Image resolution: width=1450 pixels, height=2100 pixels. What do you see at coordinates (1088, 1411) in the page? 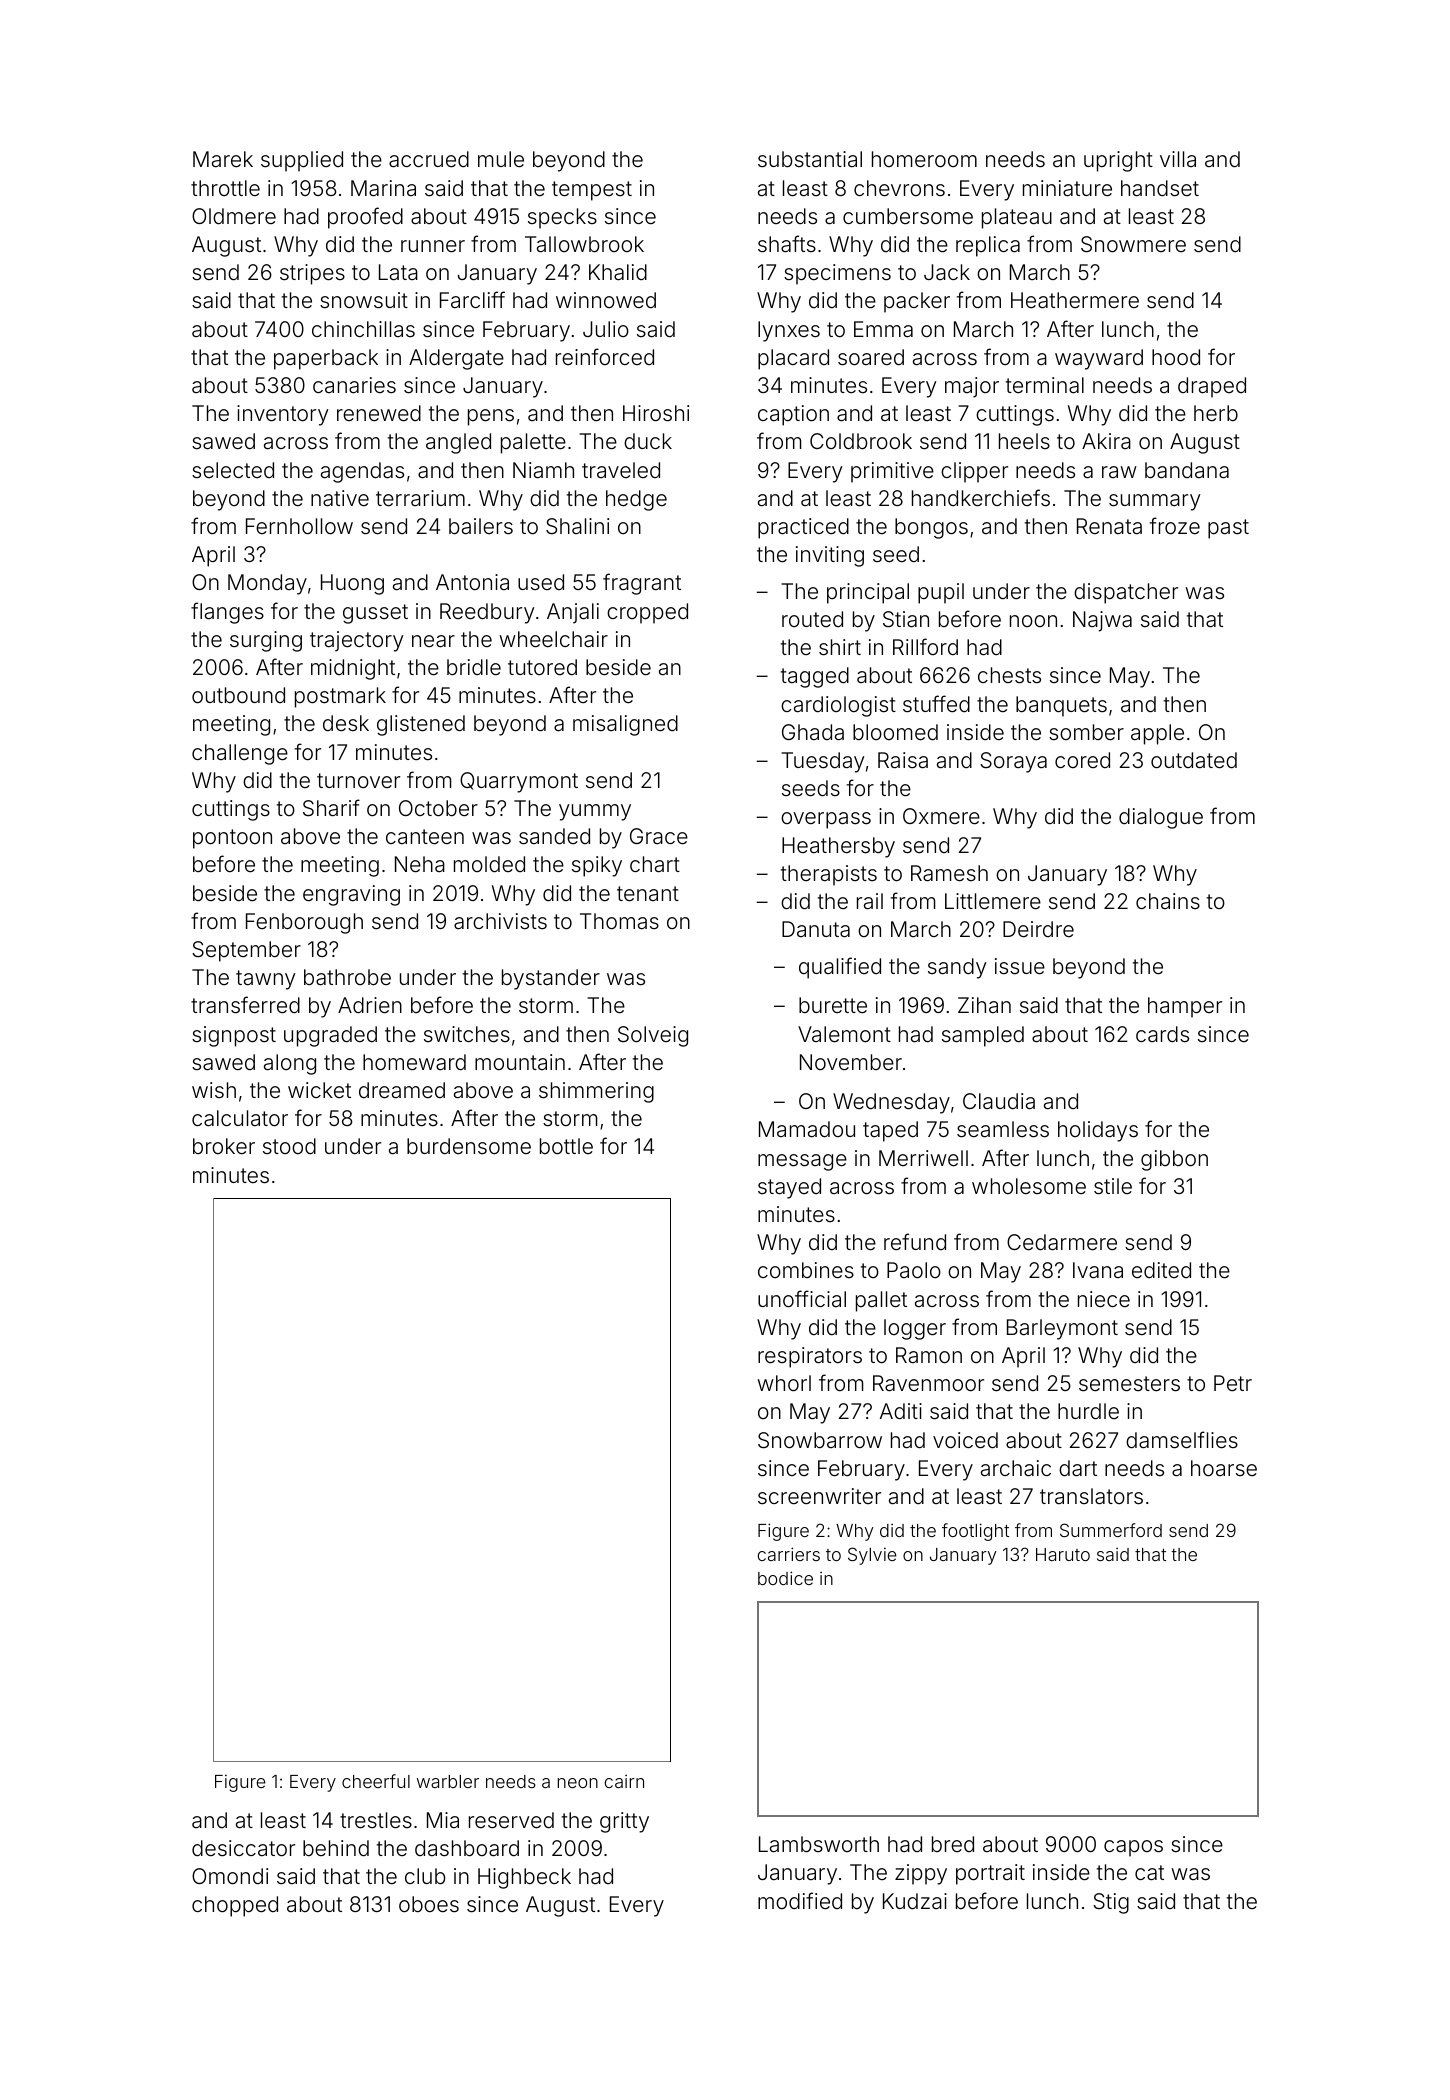
I see `hurdle` at bounding box center [1088, 1411].
